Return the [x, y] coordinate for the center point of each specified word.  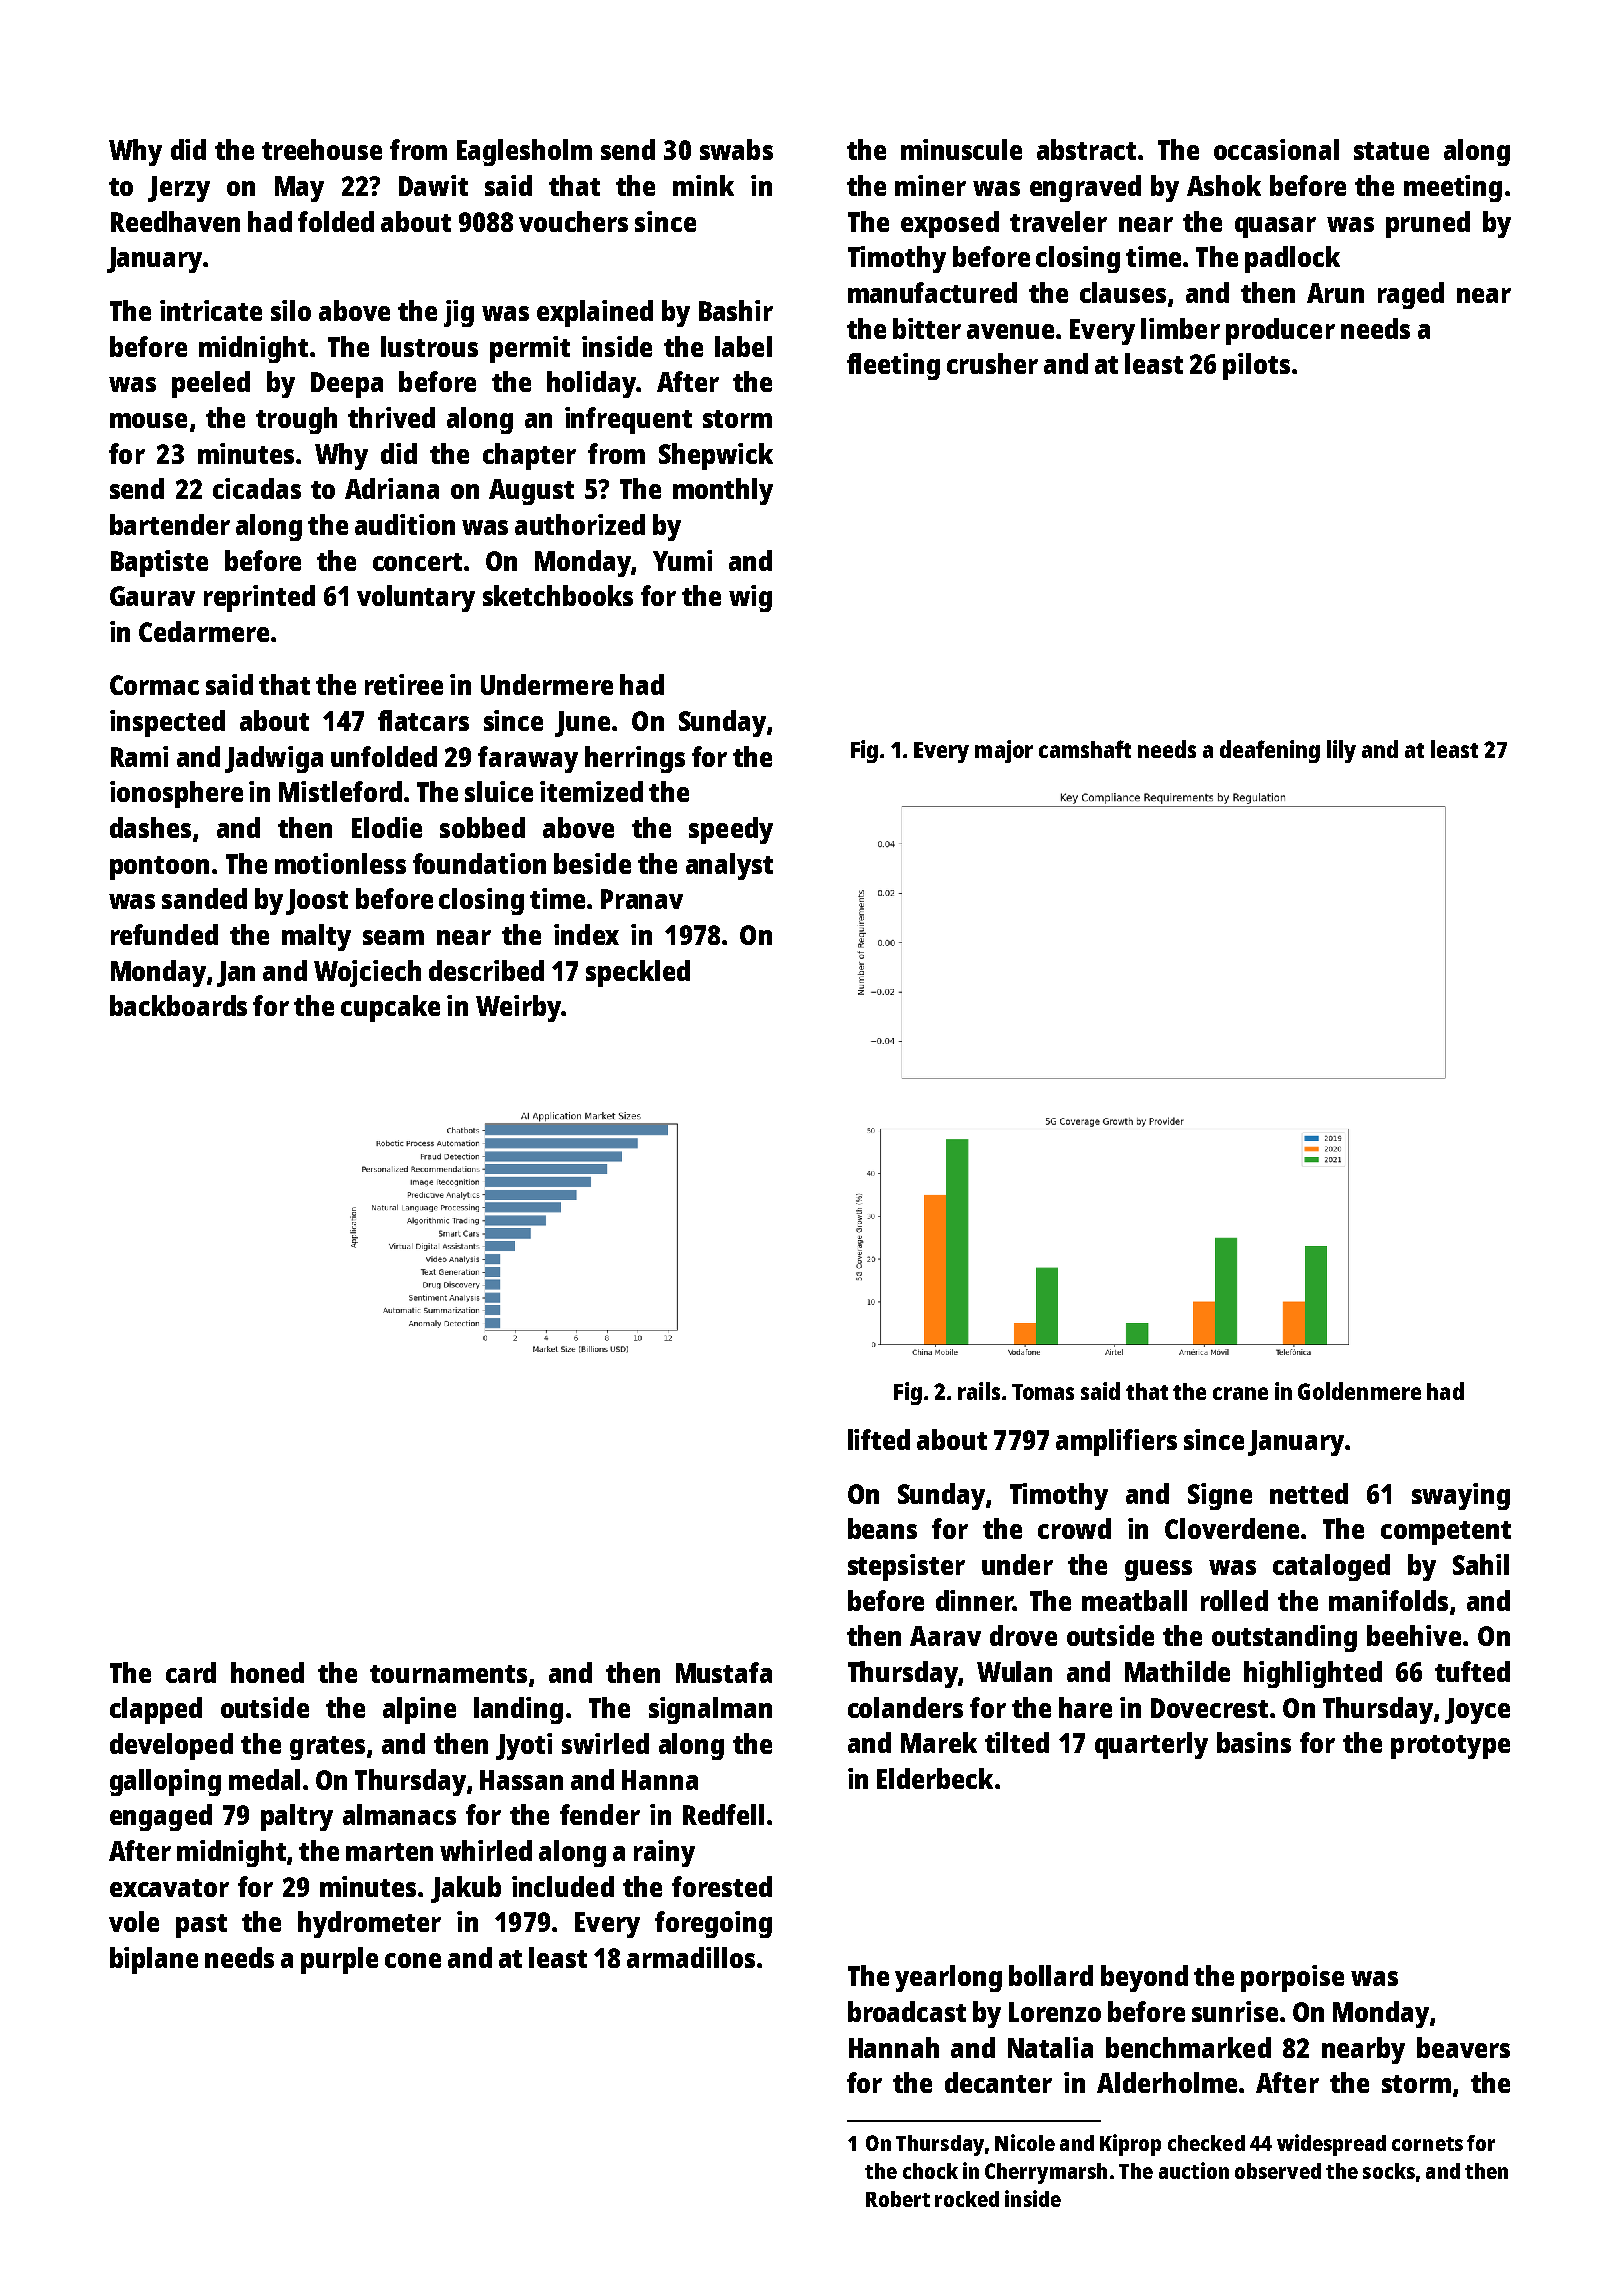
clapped [156, 1710]
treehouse [322, 149]
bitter [927, 328]
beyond [1144, 1978]
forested [722, 1886]
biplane [154, 1960]
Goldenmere [1359, 1391]
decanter [998, 2082]
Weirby [518, 1008]
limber [1180, 328]
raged [1411, 295]
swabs [736, 149]
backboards [178, 1005]
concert [417, 562]
